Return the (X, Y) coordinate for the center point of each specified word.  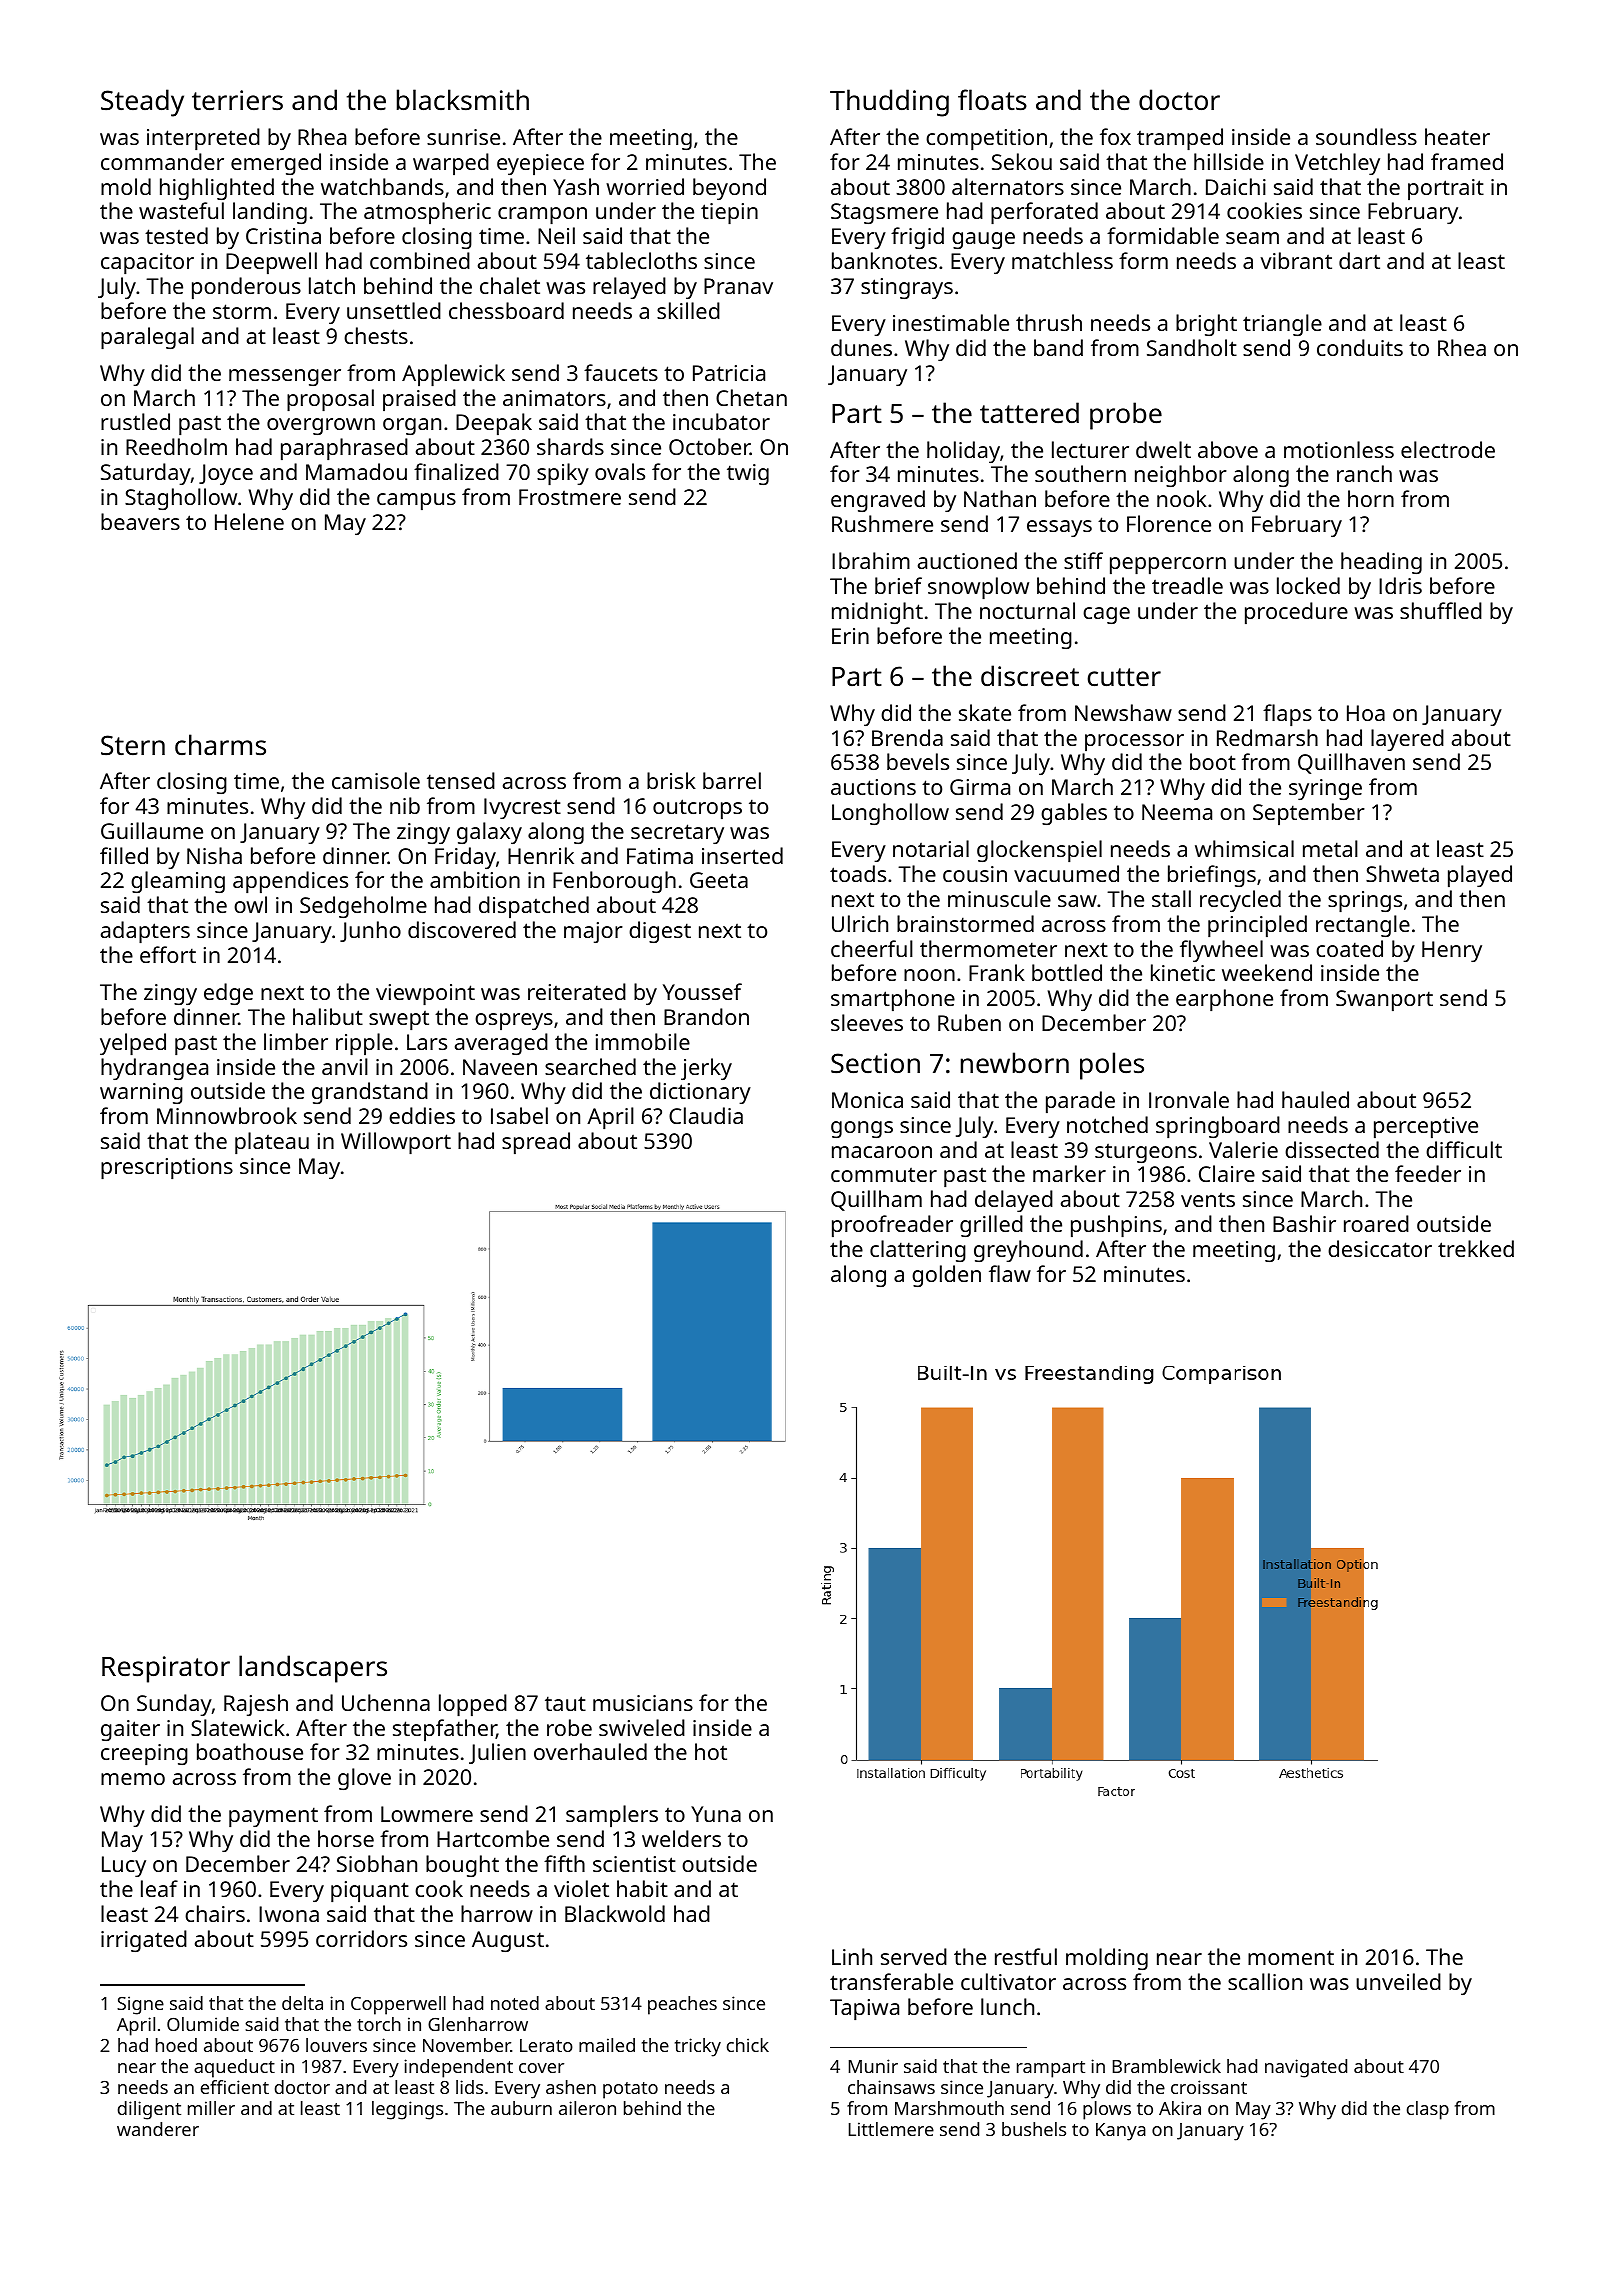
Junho (370, 931)
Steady (142, 103)
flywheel (1221, 951)
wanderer (158, 2129)
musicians (643, 1703)
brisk (671, 780)
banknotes (884, 260)
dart (1359, 260)
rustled (135, 421)
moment (1291, 1957)
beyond (729, 189)
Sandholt (1192, 347)
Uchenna (386, 1702)
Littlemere (891, 2129)
